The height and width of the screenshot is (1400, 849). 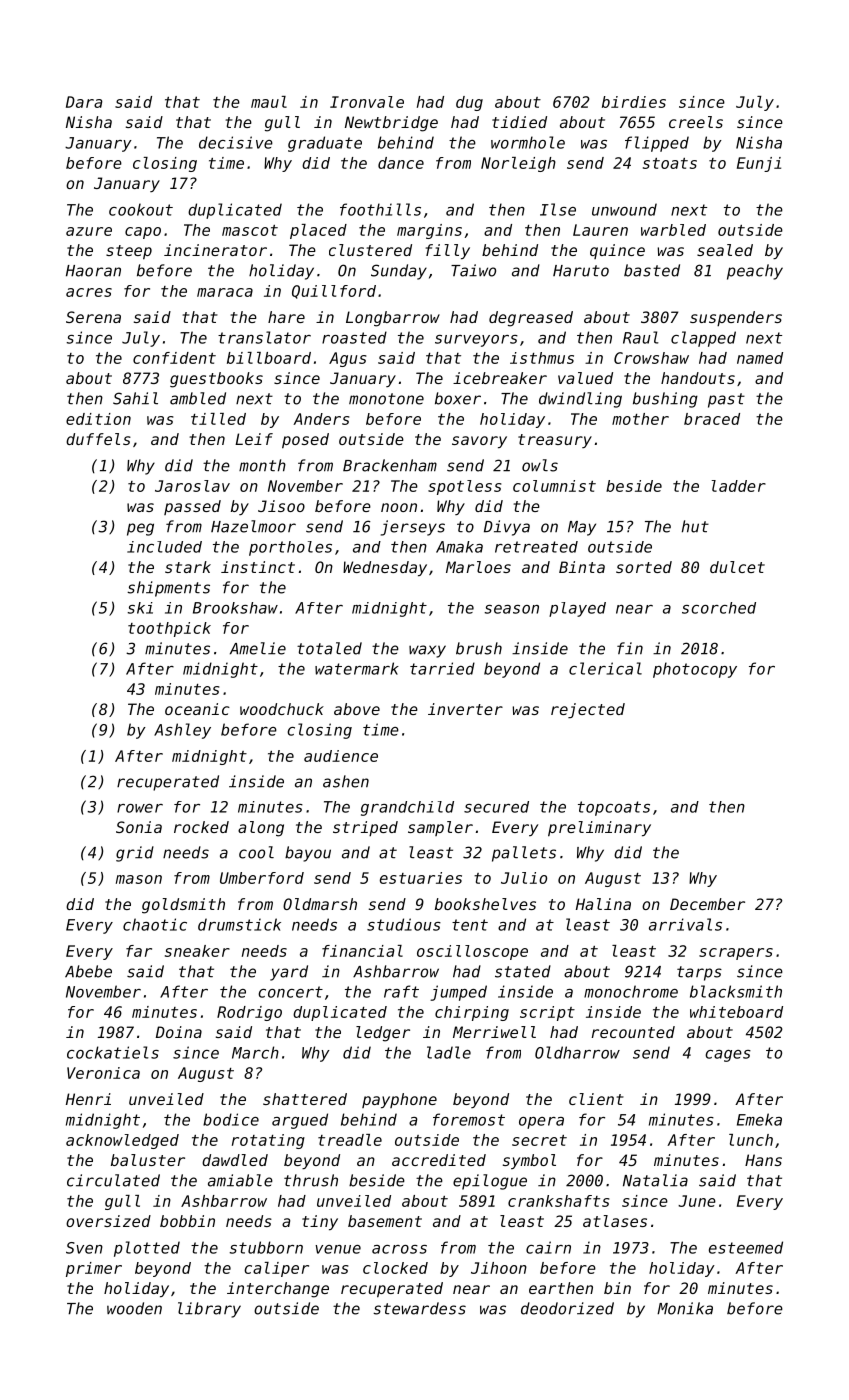 What do you see at coordinates (695, 670) in the screenshot?
I see `photocopy` at bounding box center [695, 670].
